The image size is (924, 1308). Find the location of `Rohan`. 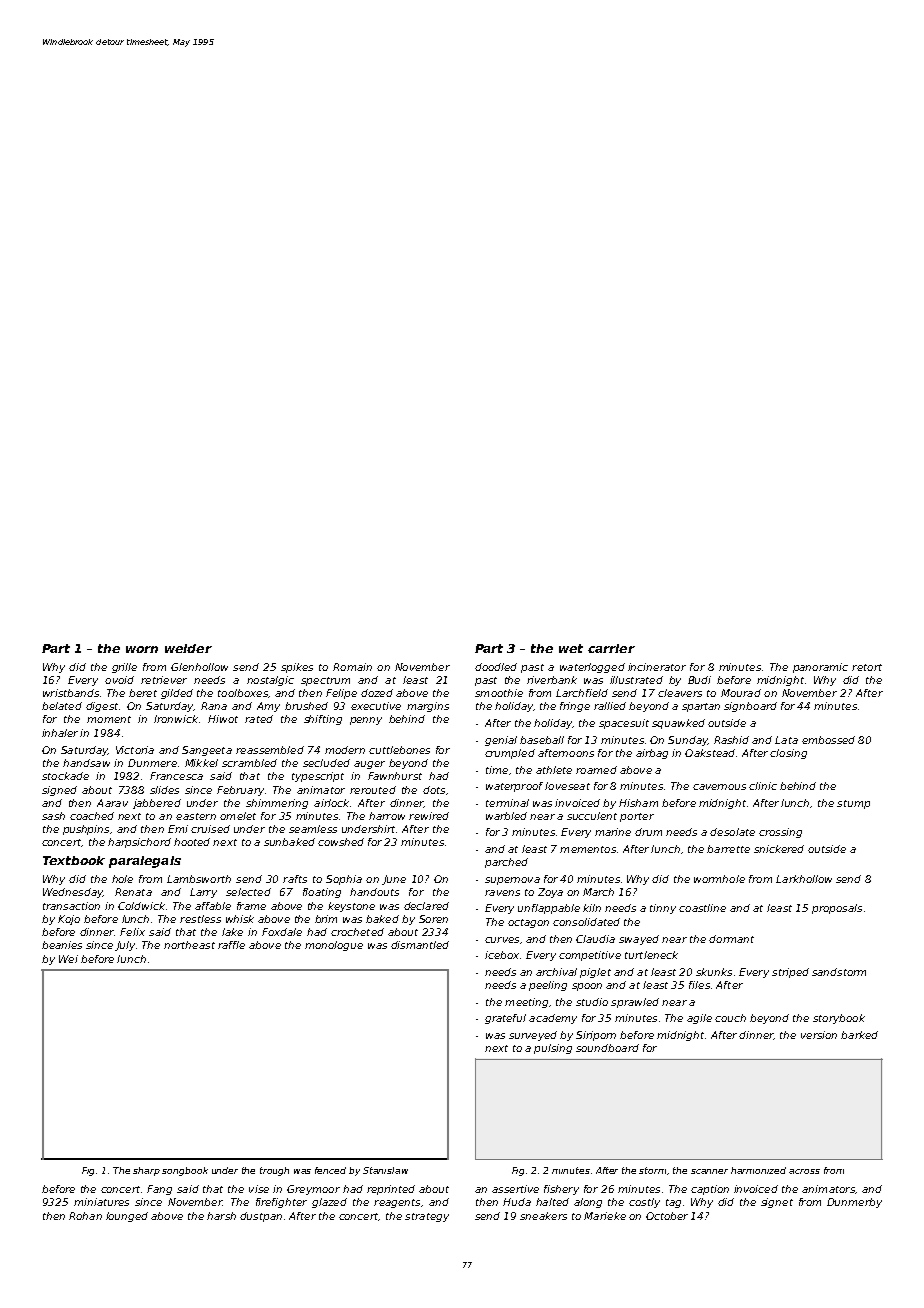

Rohan is located at coordinates (85, 1216).
